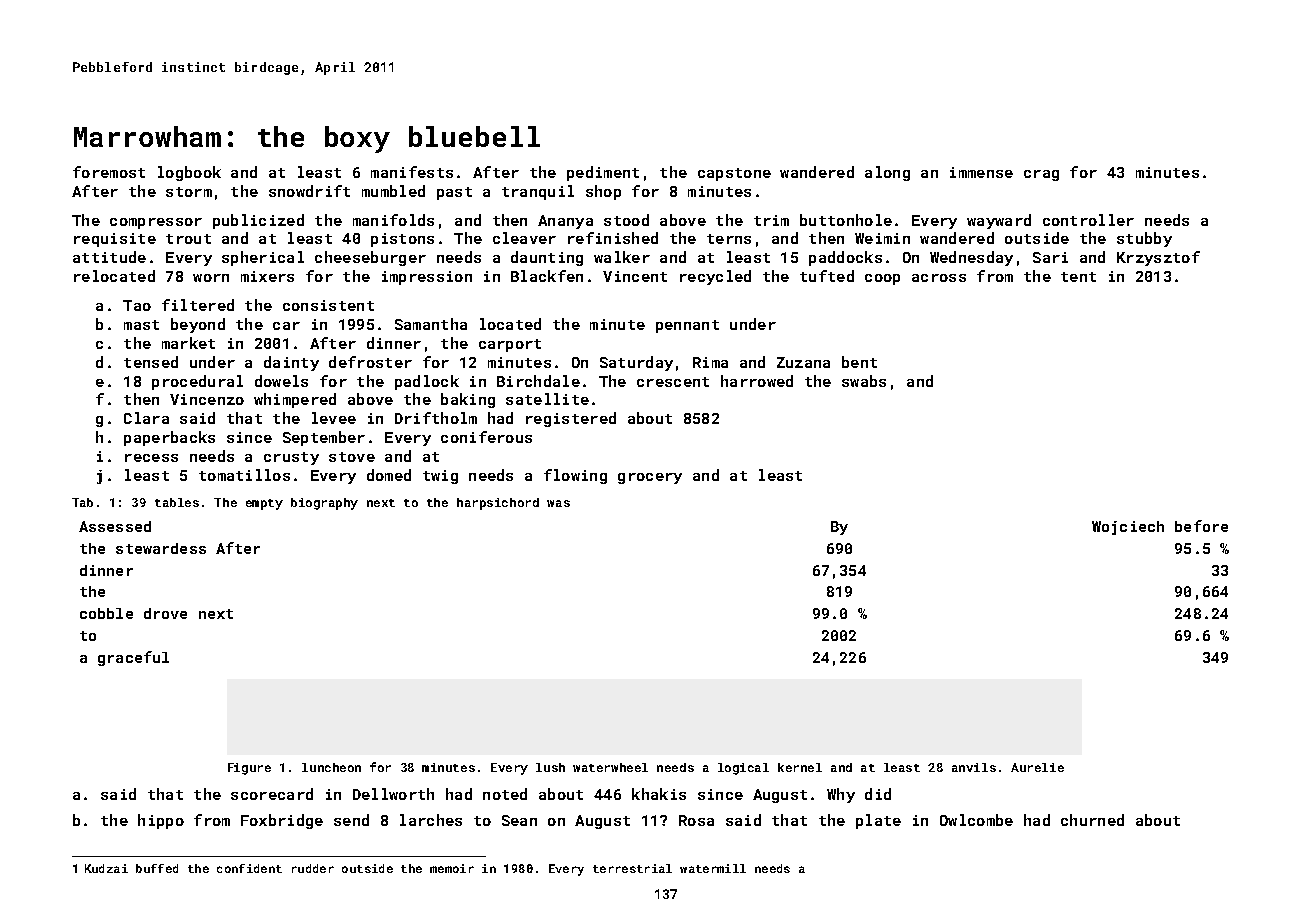 Image resolution: width=1308 pixels, height=924 pixels. Describe the element at coordinates (109, 172) in the screenshot. I see `foremost` at that location.
